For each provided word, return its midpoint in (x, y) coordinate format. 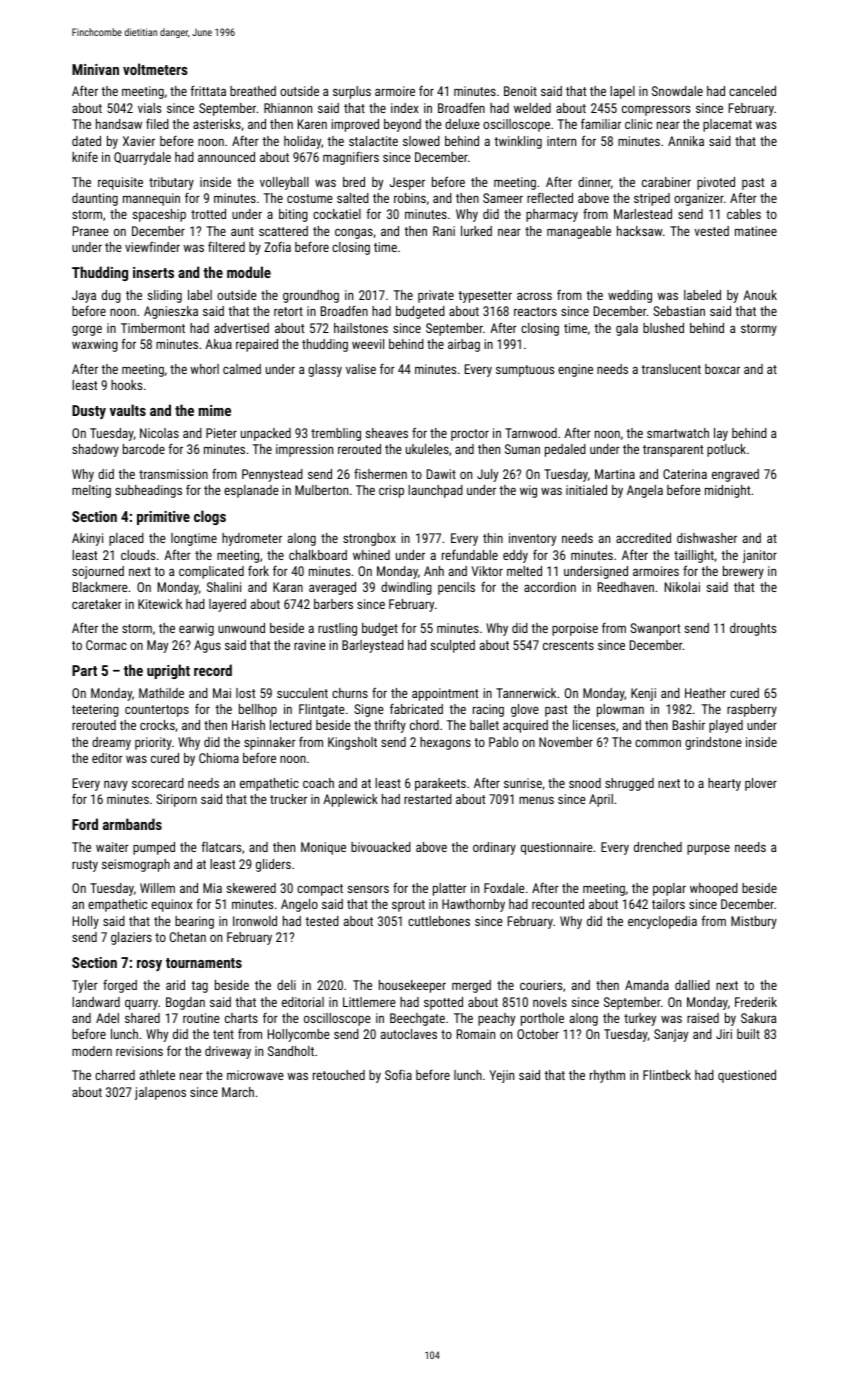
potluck (726, 450)
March (238, 1092)
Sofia (398, 1074)
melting (91, 491)
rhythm (607, 1076)
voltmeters (155, 69)
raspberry (752, 710)
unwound (241, 628)
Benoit (520, 91)
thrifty (390, 726)
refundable (470, 555)
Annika (686, 141)
